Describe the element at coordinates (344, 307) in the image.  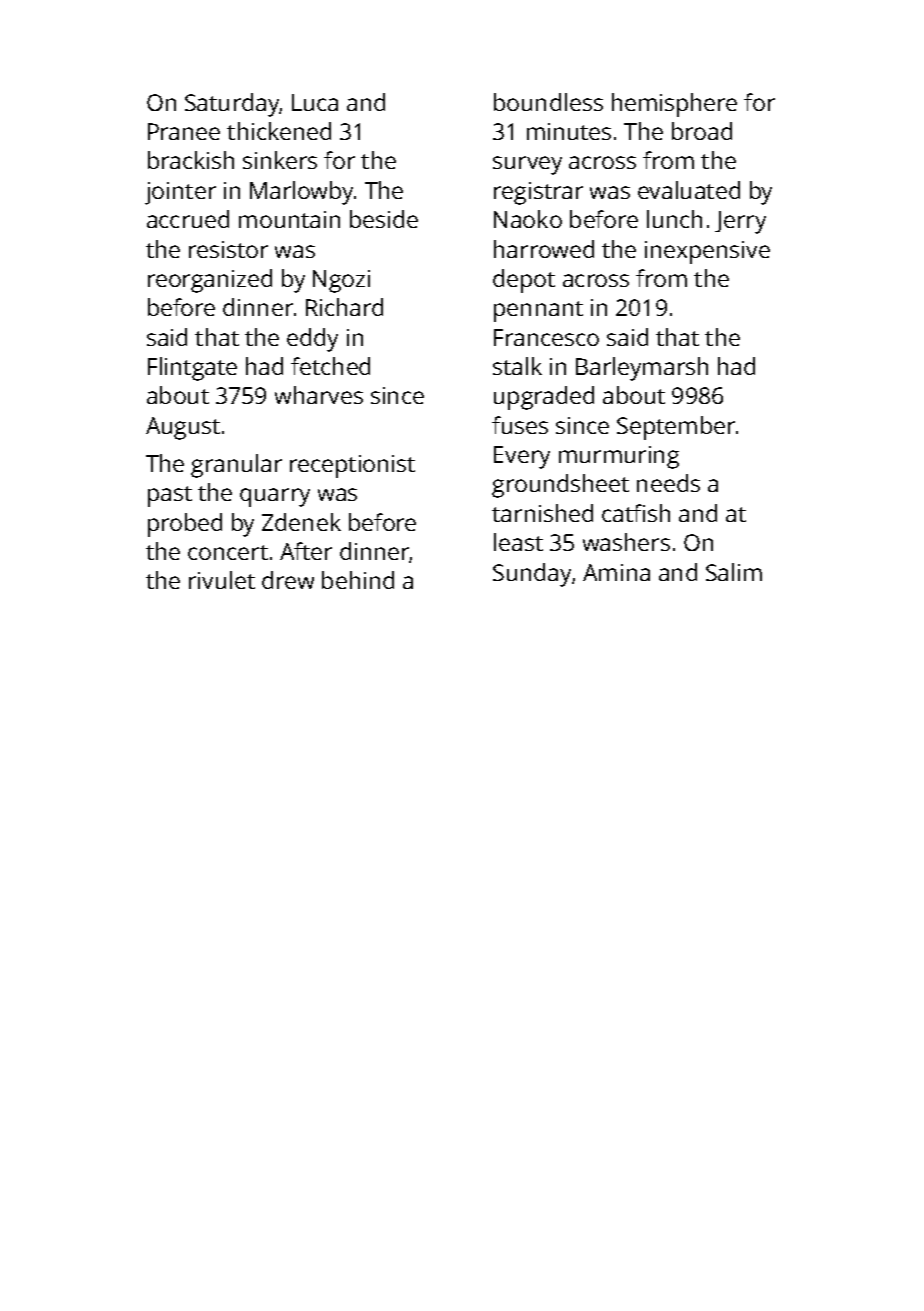
I see `Richard` at that location.
